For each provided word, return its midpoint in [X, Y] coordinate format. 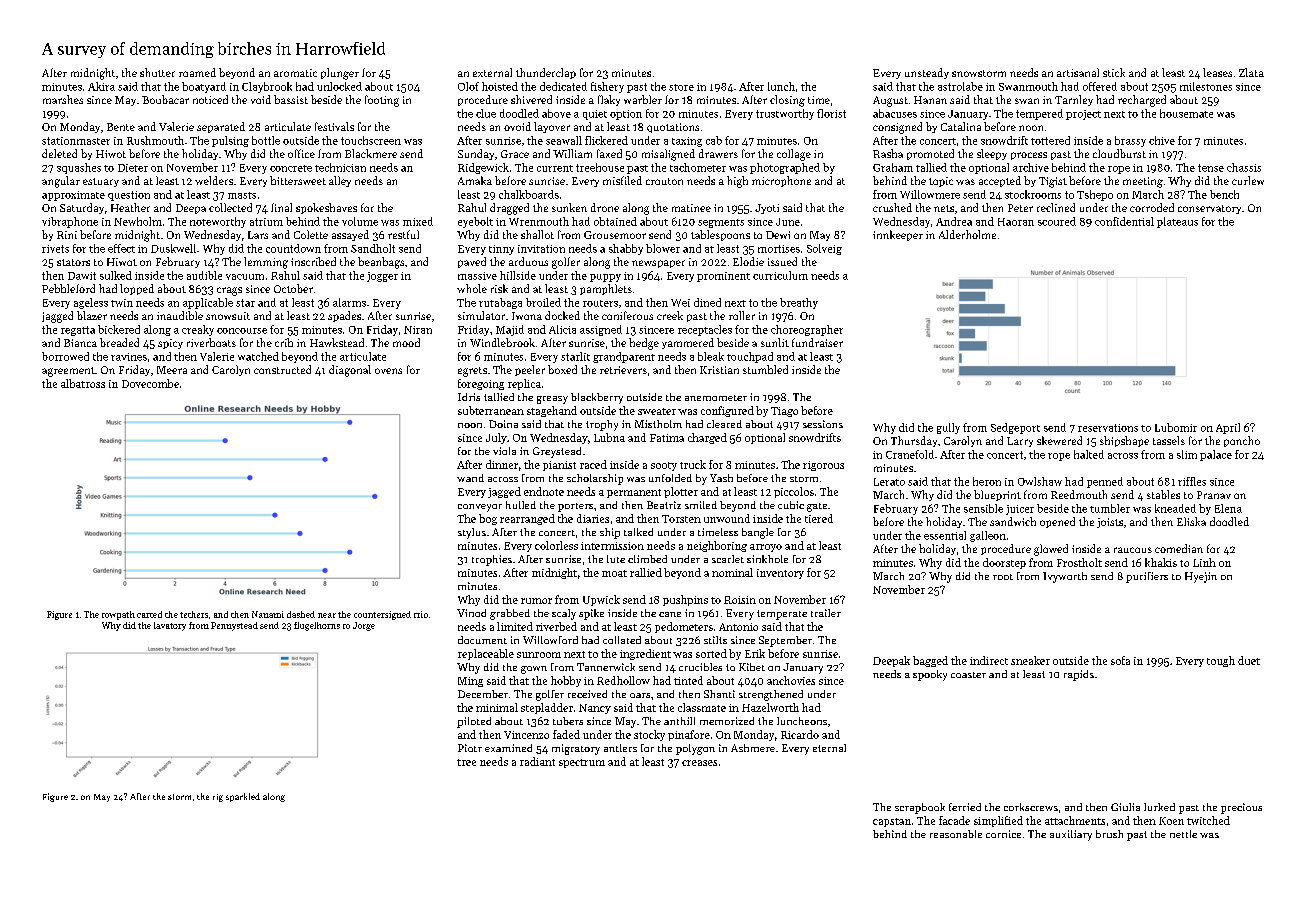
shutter [157, 72]
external [492, 72]
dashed [301, 614]
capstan [892, 822]
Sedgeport [1015, 428]
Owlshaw [1040, 481]
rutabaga [500, 303]
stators [73, 262]
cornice [1003, 834]
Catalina [961, 126]
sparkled [243, 797]
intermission [612, 546]
